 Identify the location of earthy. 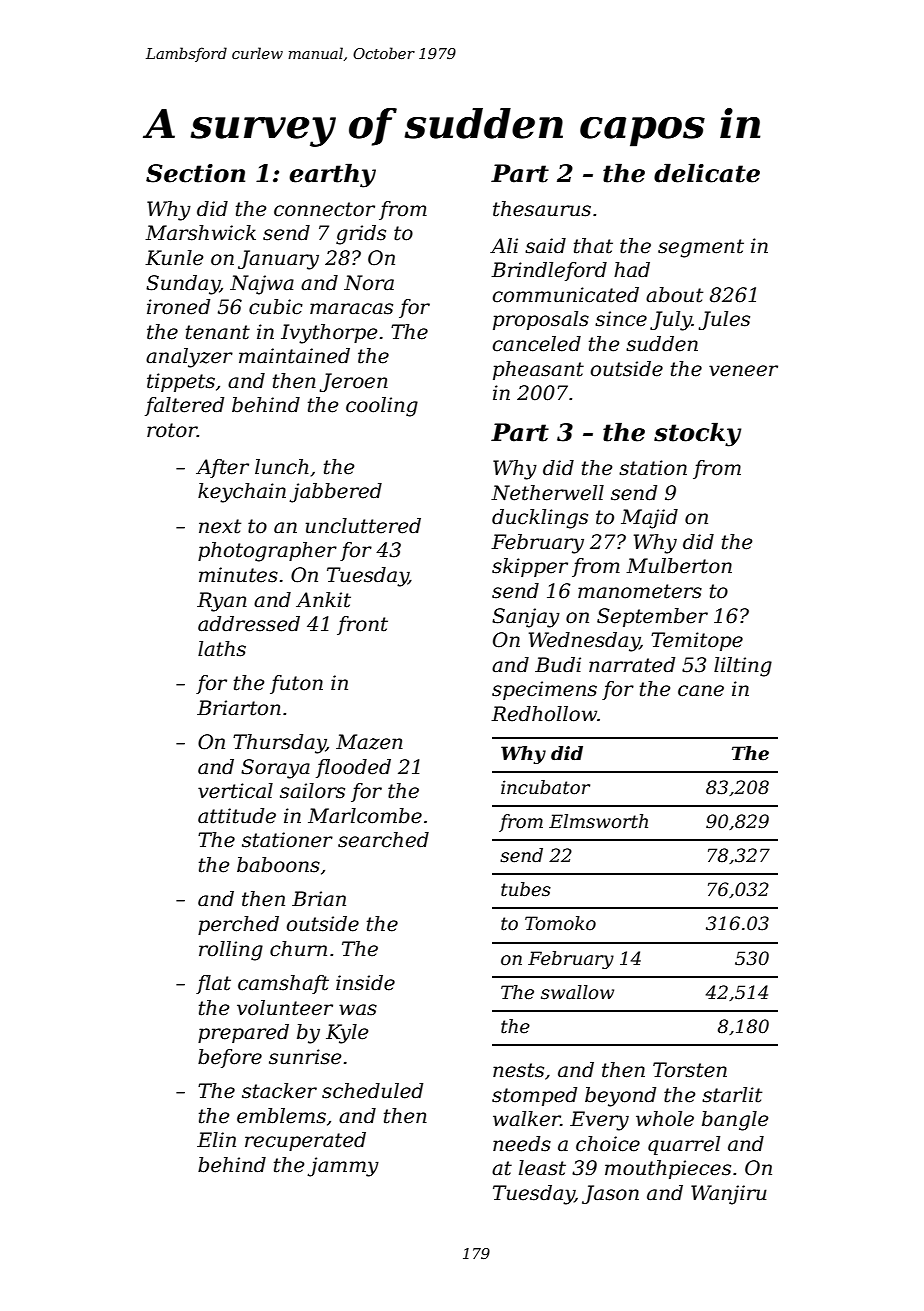
(332, 175).
